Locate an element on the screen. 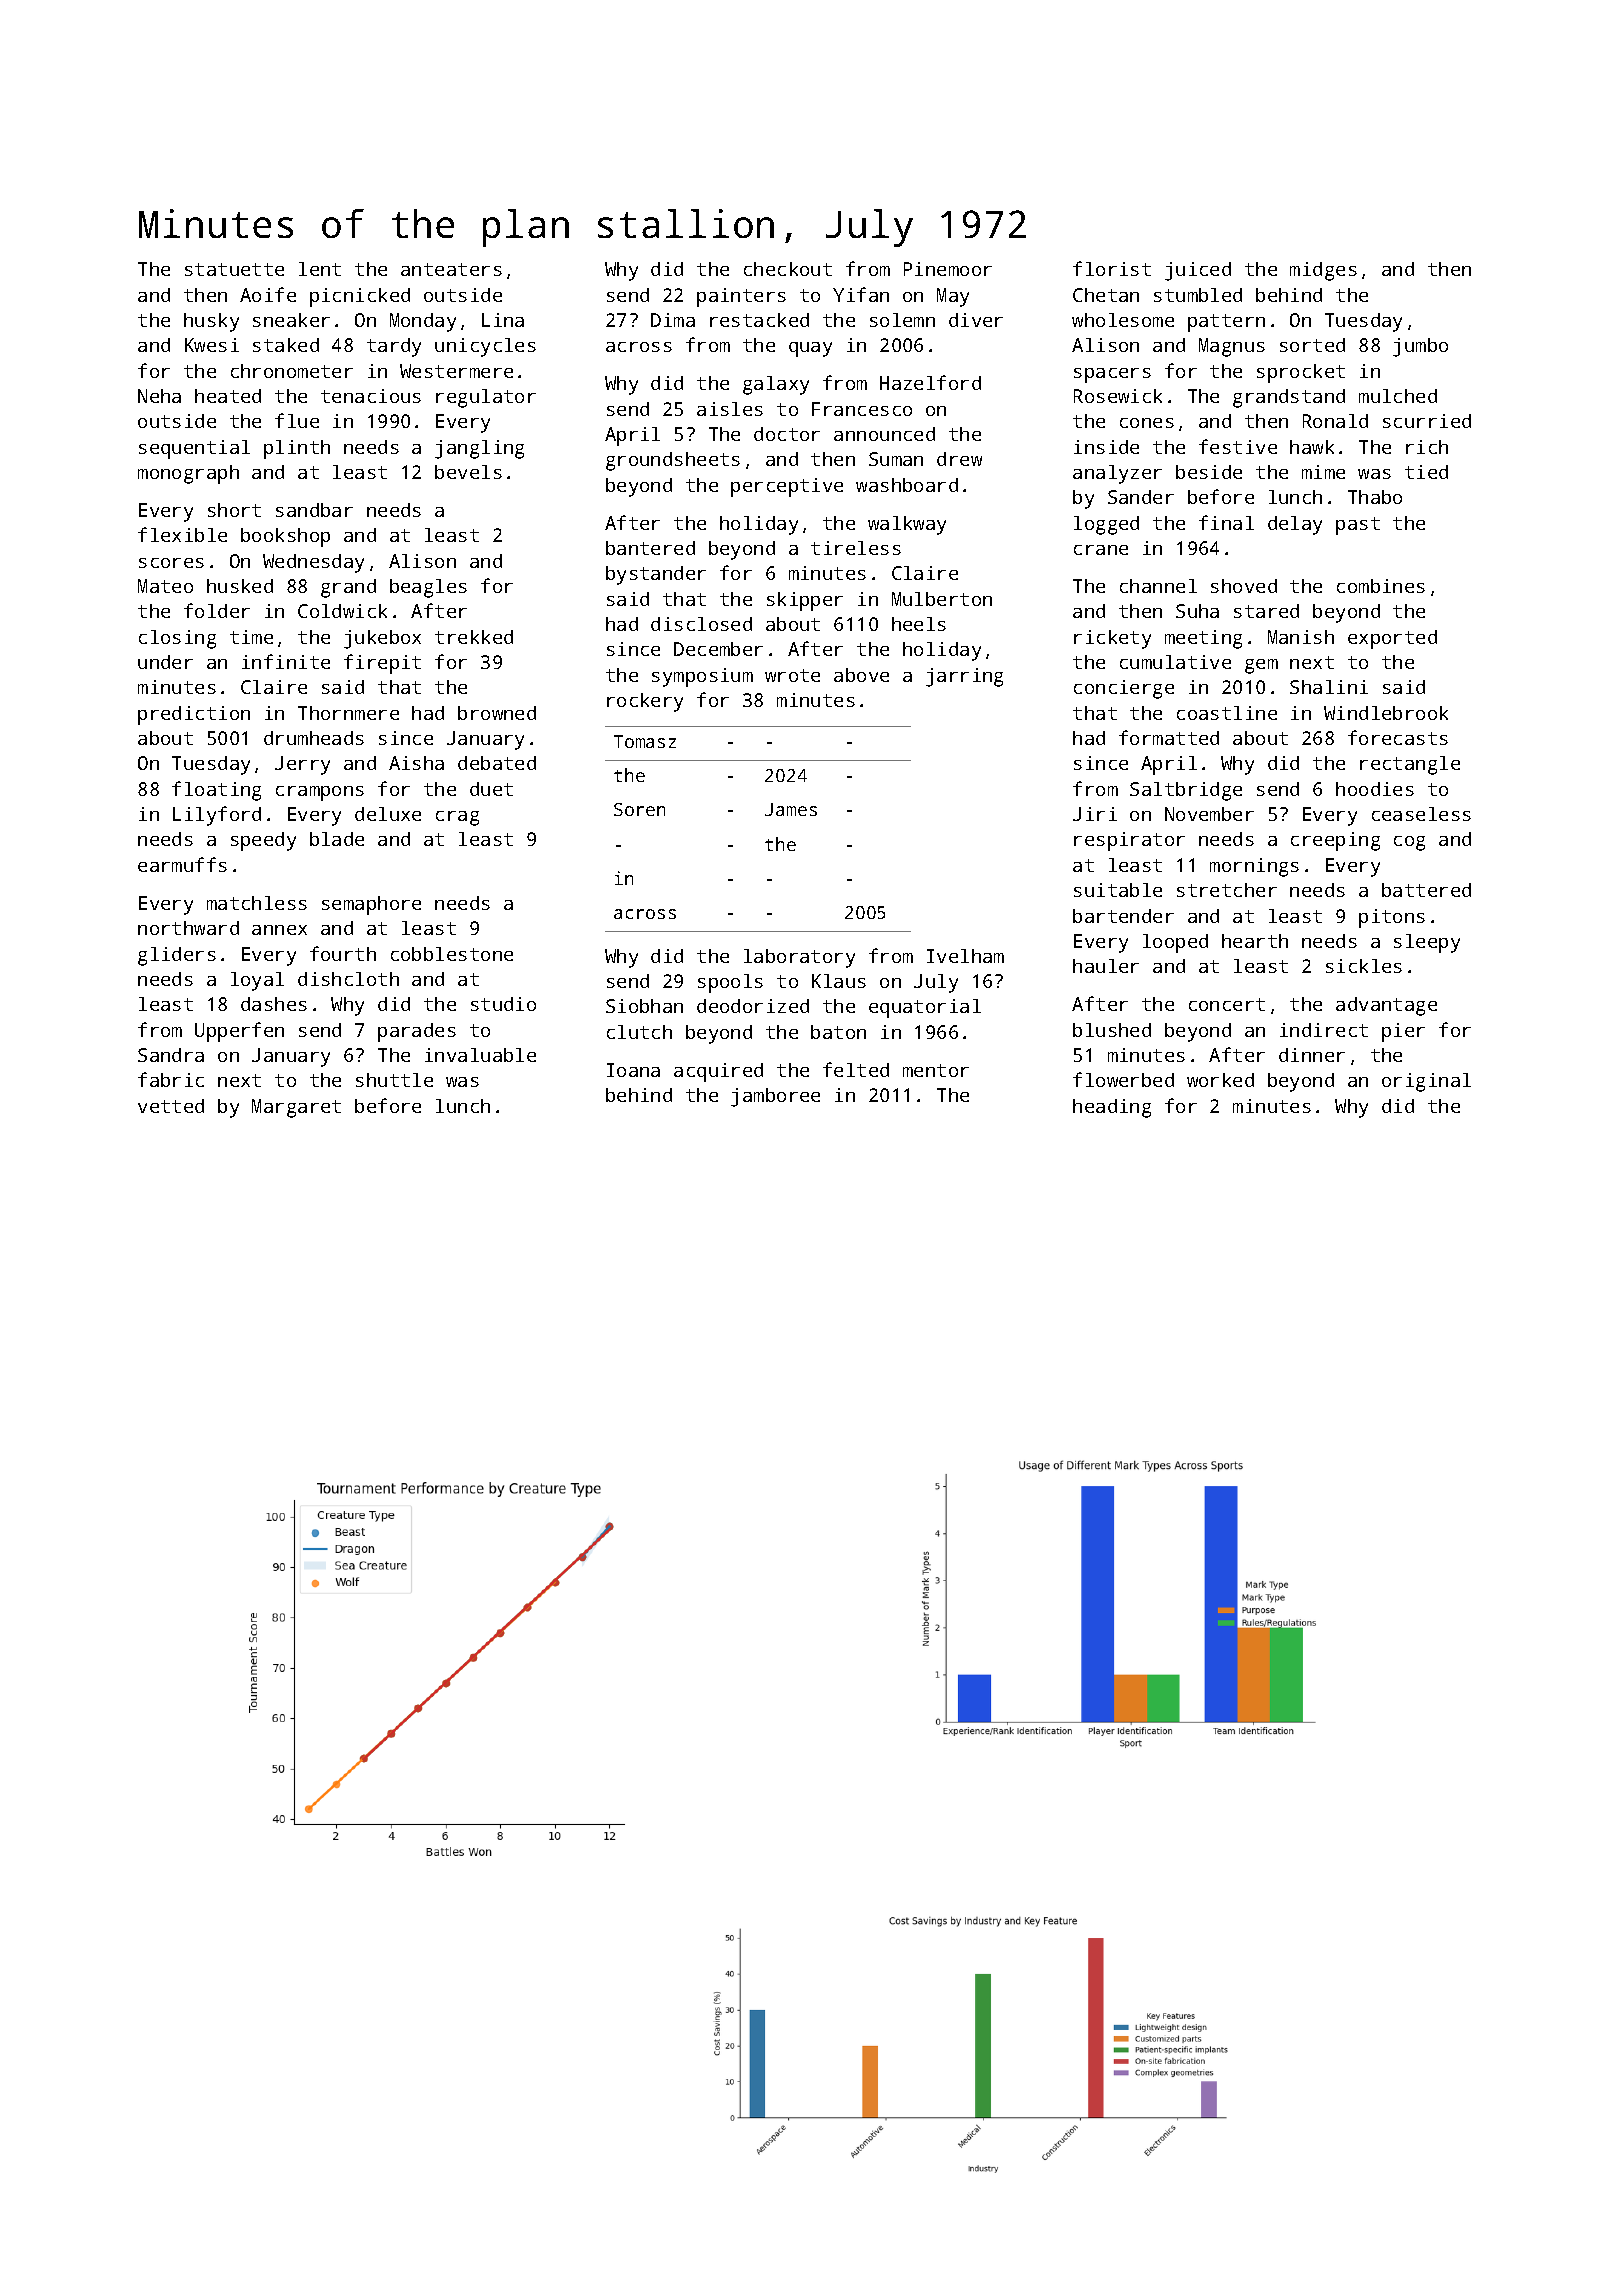 The width and height of the screenshot is (1620, 2292). crampons is located at coordinates (320, 793).
